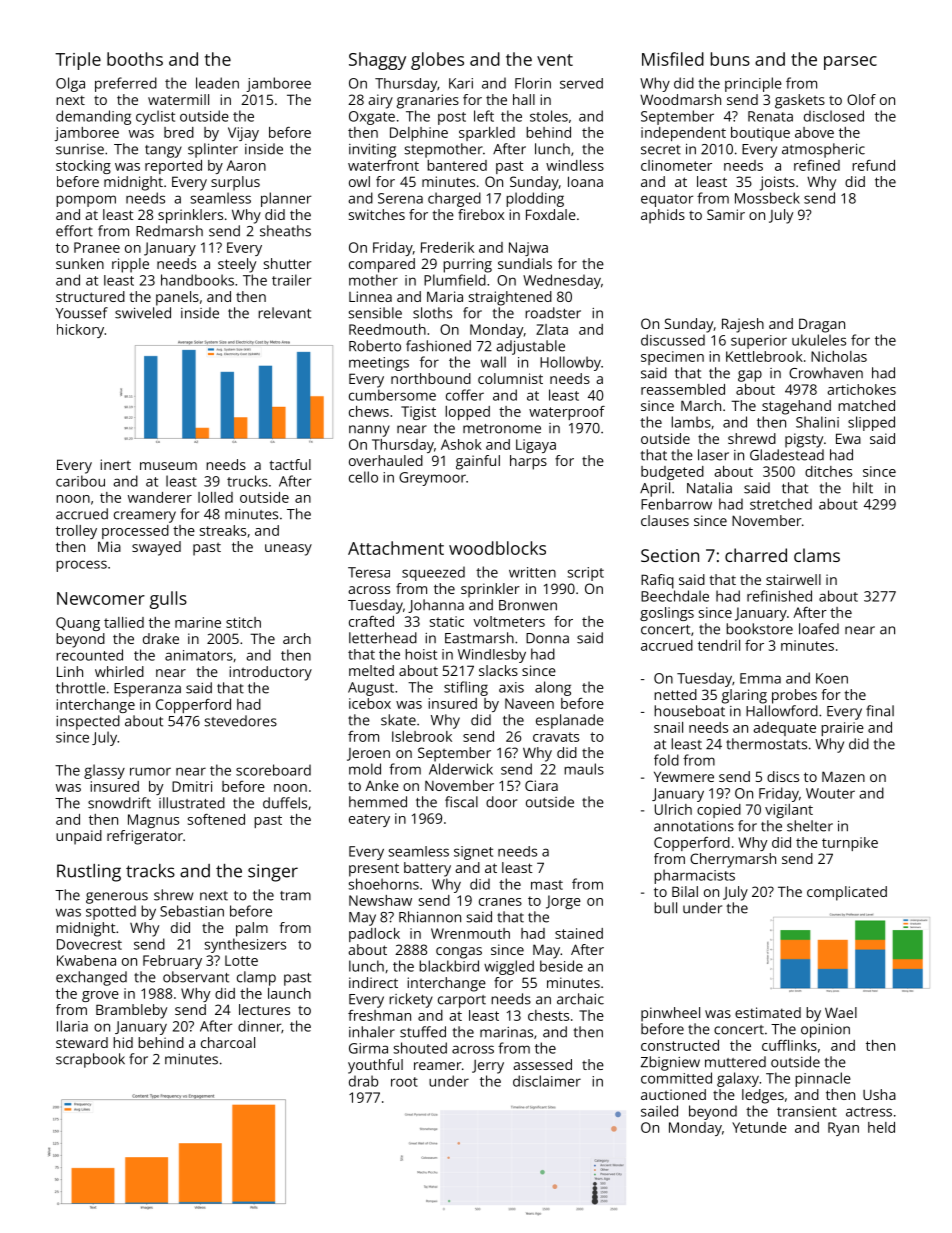 The width and height of the screenshot is (952, 1233). Describe the element at coordinates (673, 59) in the screenshot. I see `Misfiled` at that location.
